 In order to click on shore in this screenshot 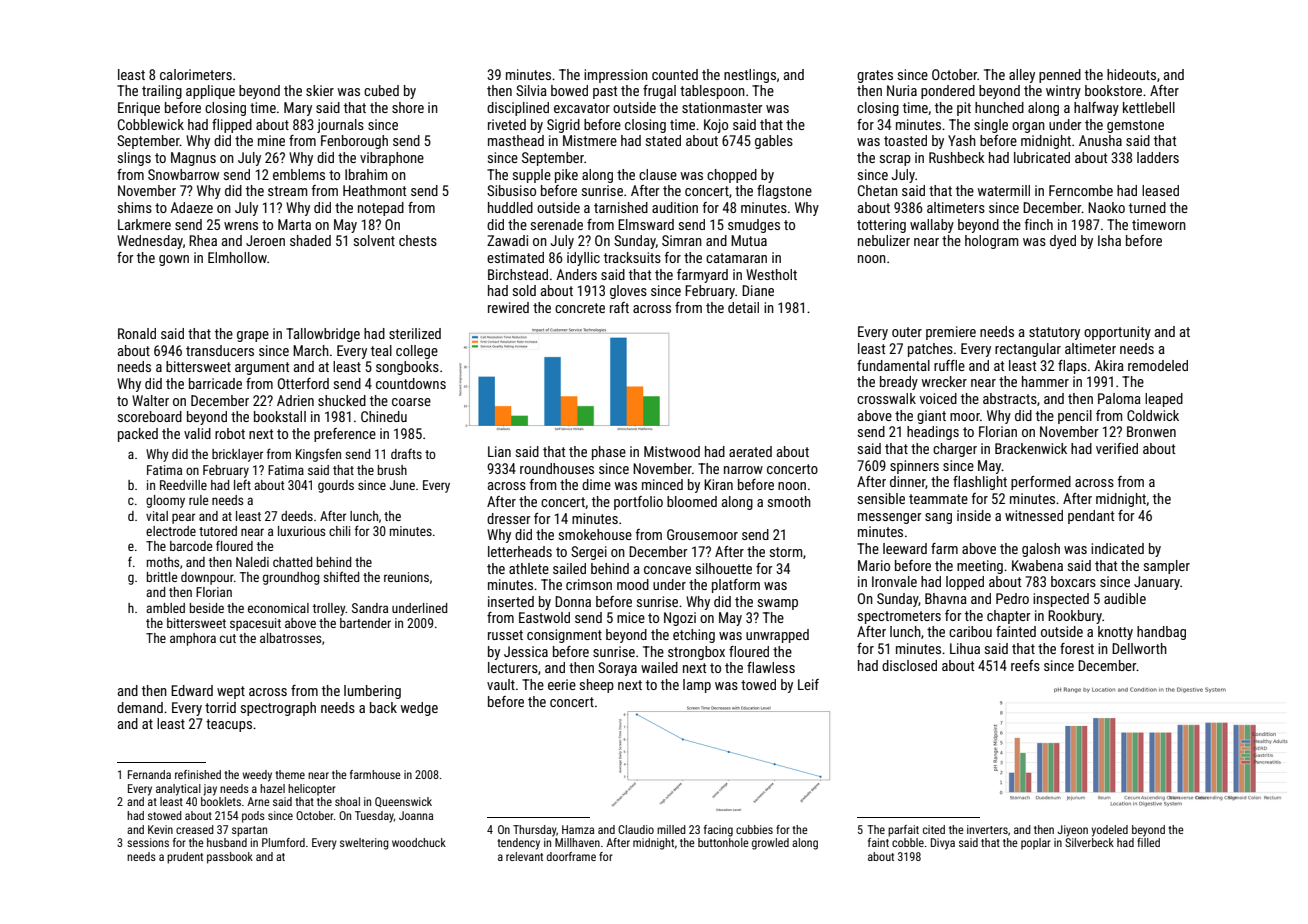, I will do `click(408, 107)`.
